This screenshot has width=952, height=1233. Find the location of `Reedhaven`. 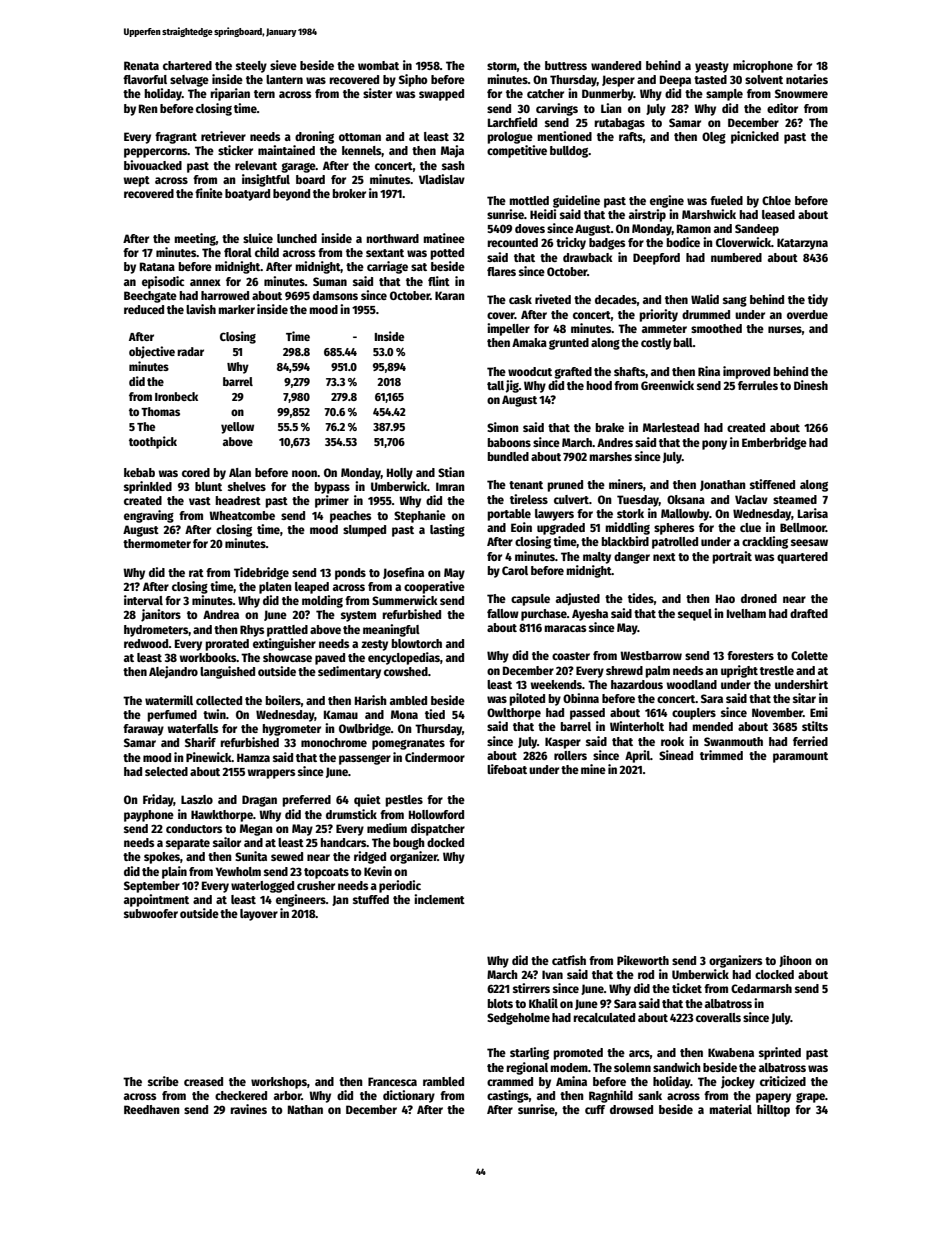

Reedhaven is located at coordinates (152, 1109).
